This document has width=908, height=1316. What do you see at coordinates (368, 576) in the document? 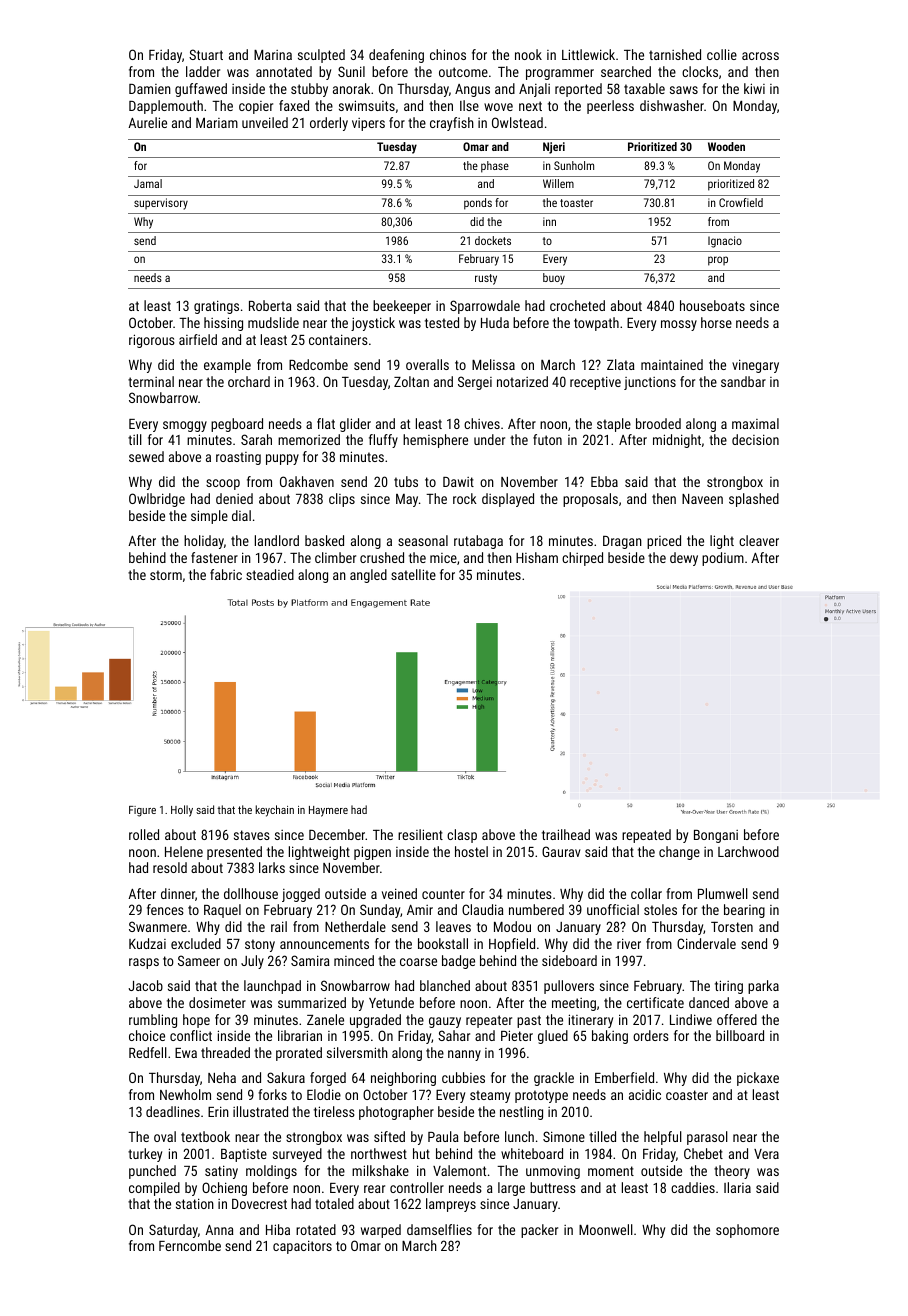
I see `angled` at bounding box center [368, 576].
